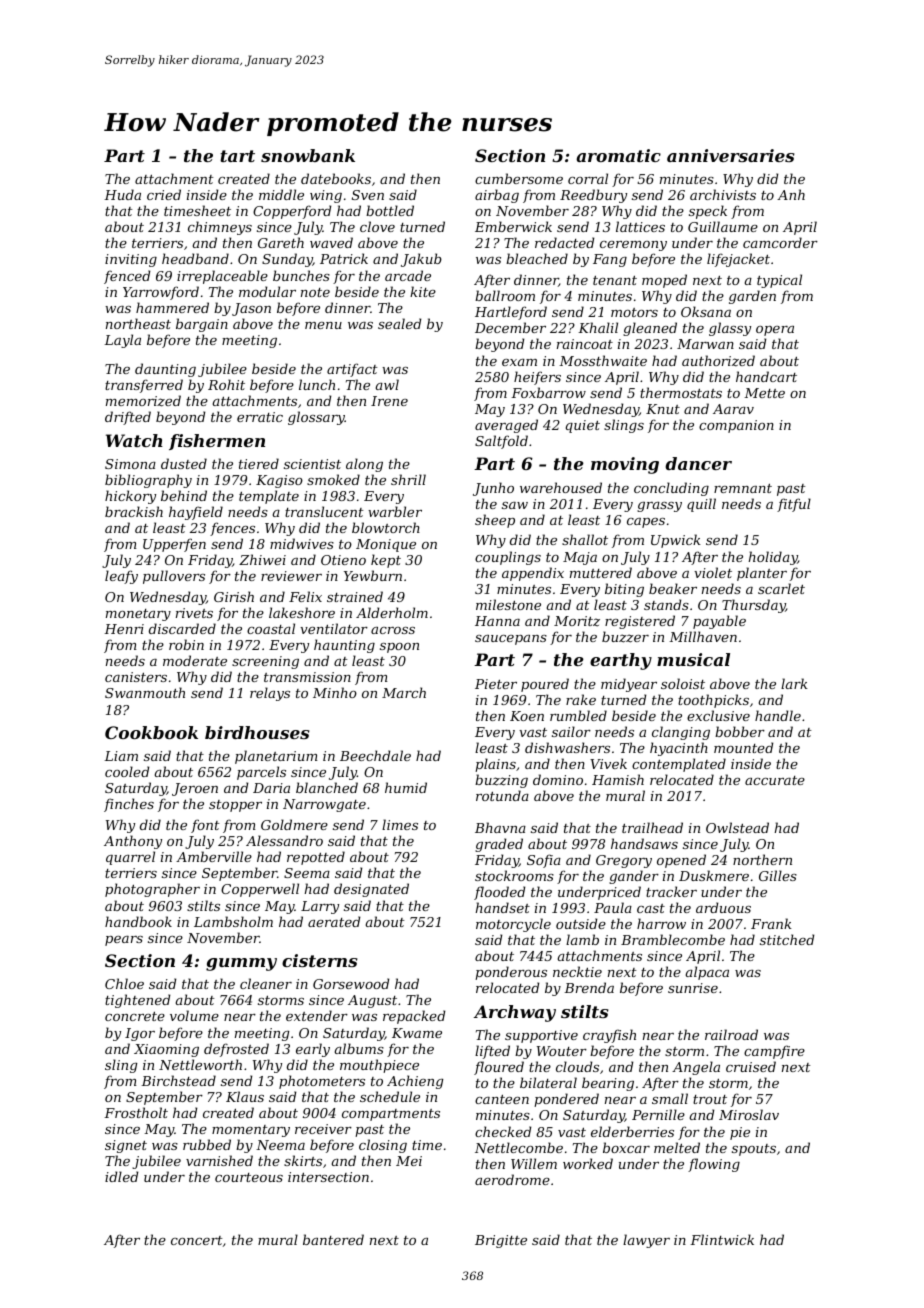 The height and width of the page is (1308, 924). What do you see at coordinates (736, 426) in the page?
I see `companion` at bounding box center [736, 426].
